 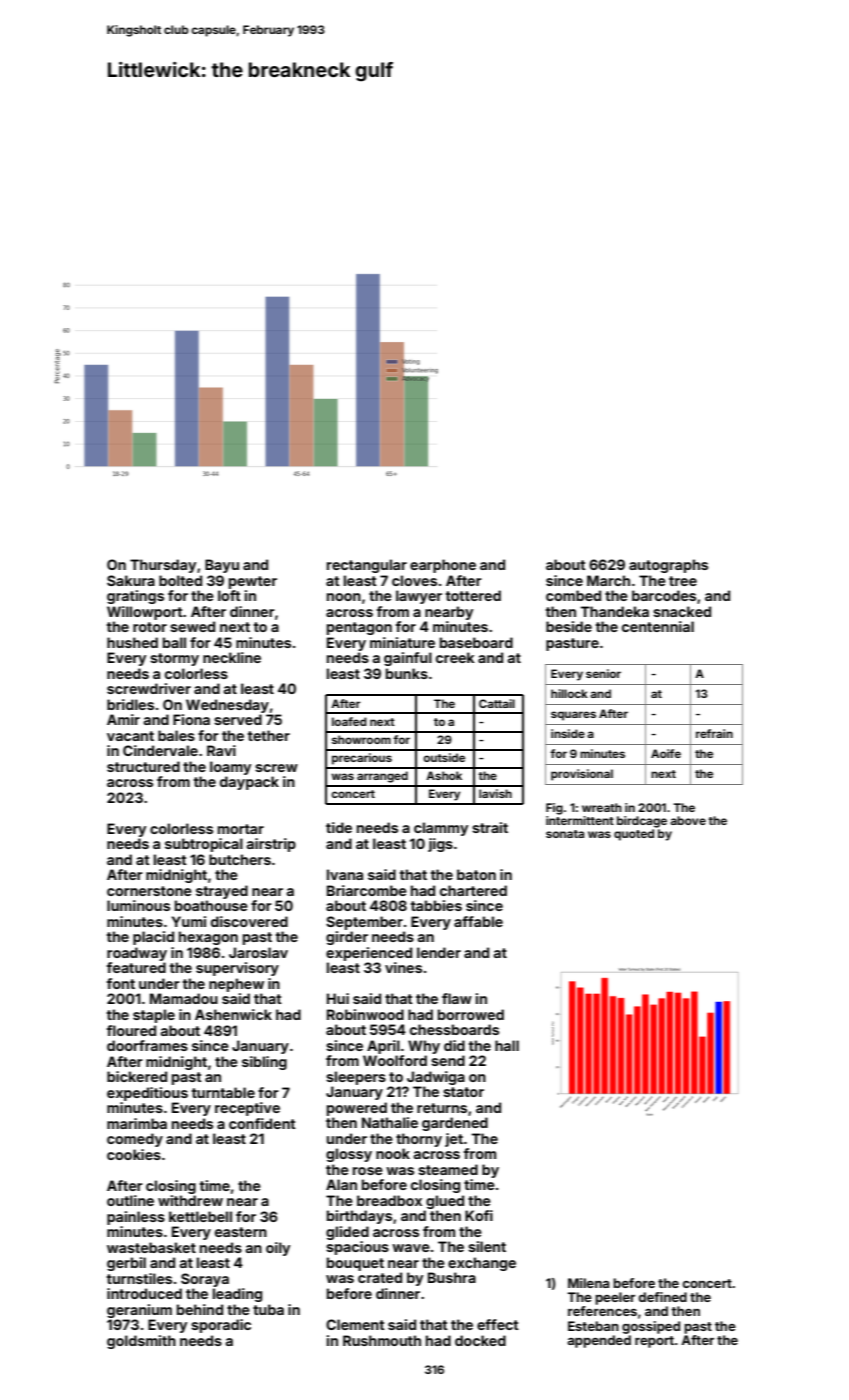 I want to click on marimba, so click(x=137, y=1123).
